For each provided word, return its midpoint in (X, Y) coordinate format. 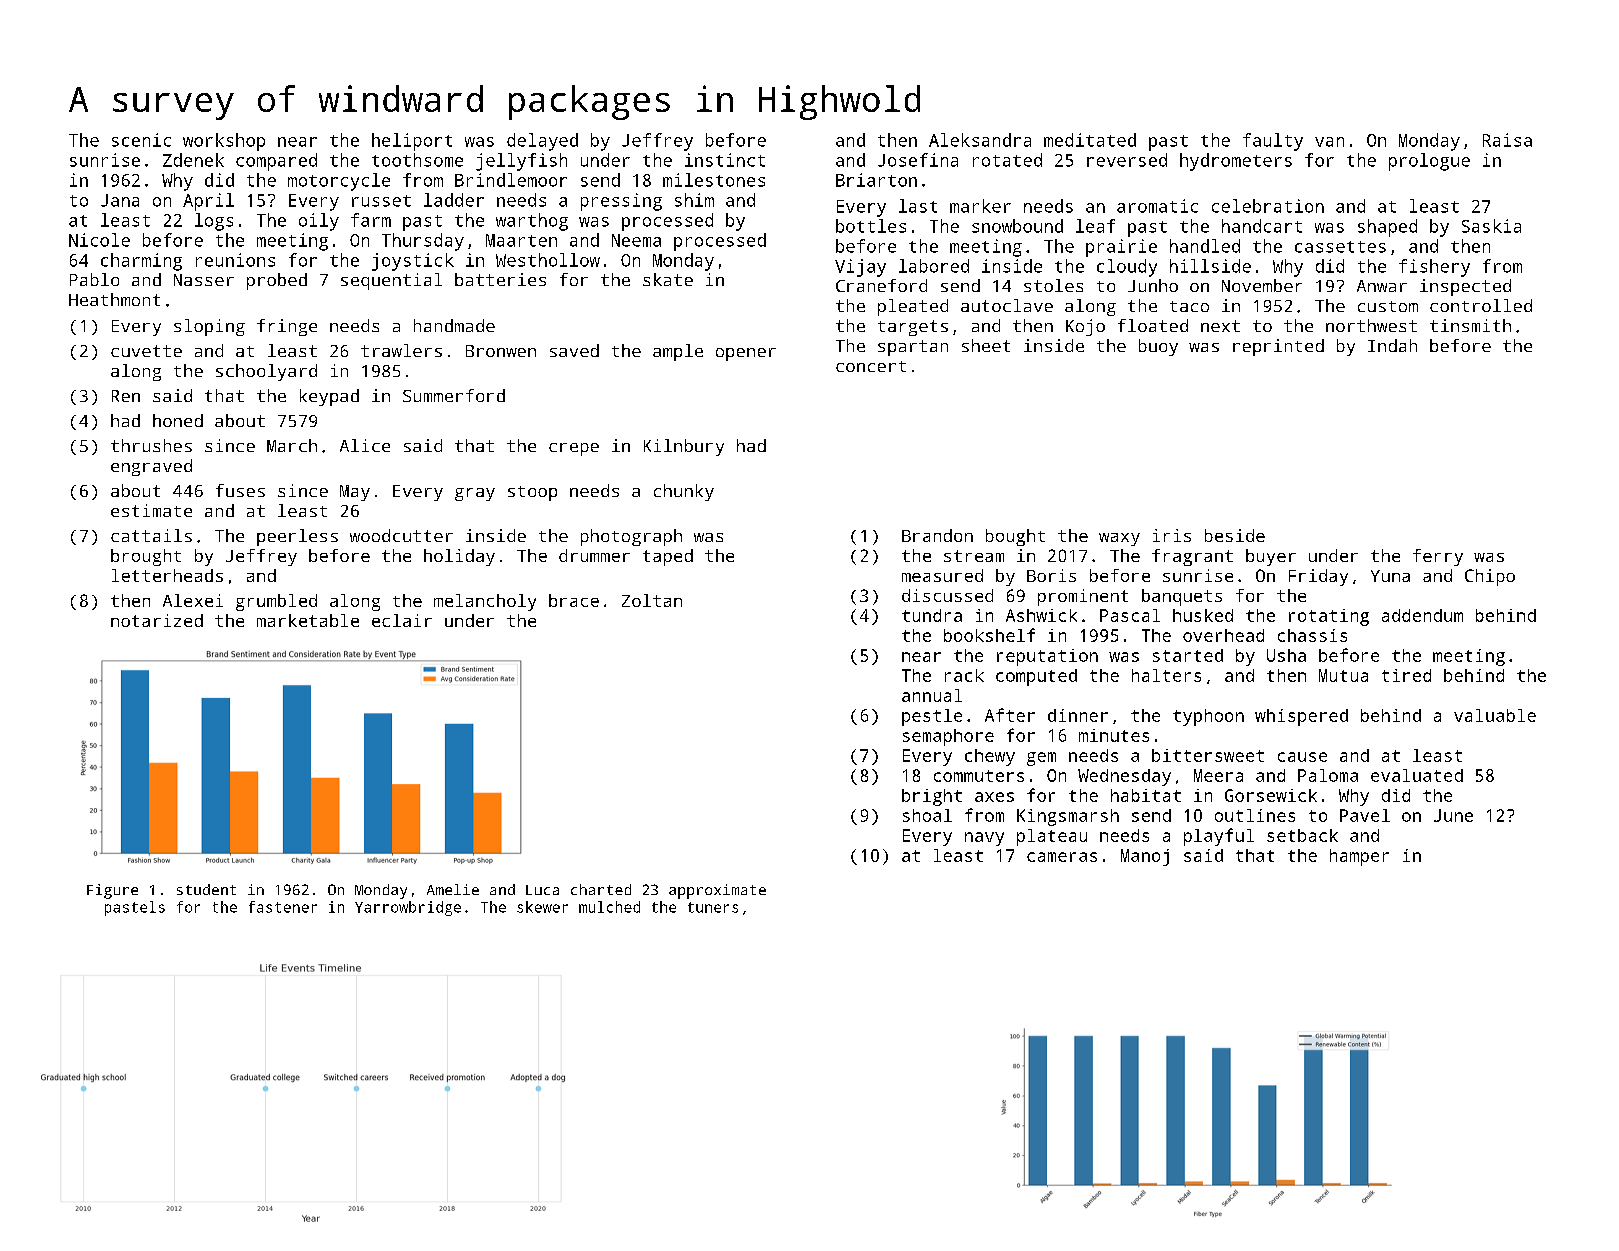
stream (974, 556)
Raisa (1507, 140)
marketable (308, 620)
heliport (412, 142)
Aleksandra (980, 140)
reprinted (1278, 347)
